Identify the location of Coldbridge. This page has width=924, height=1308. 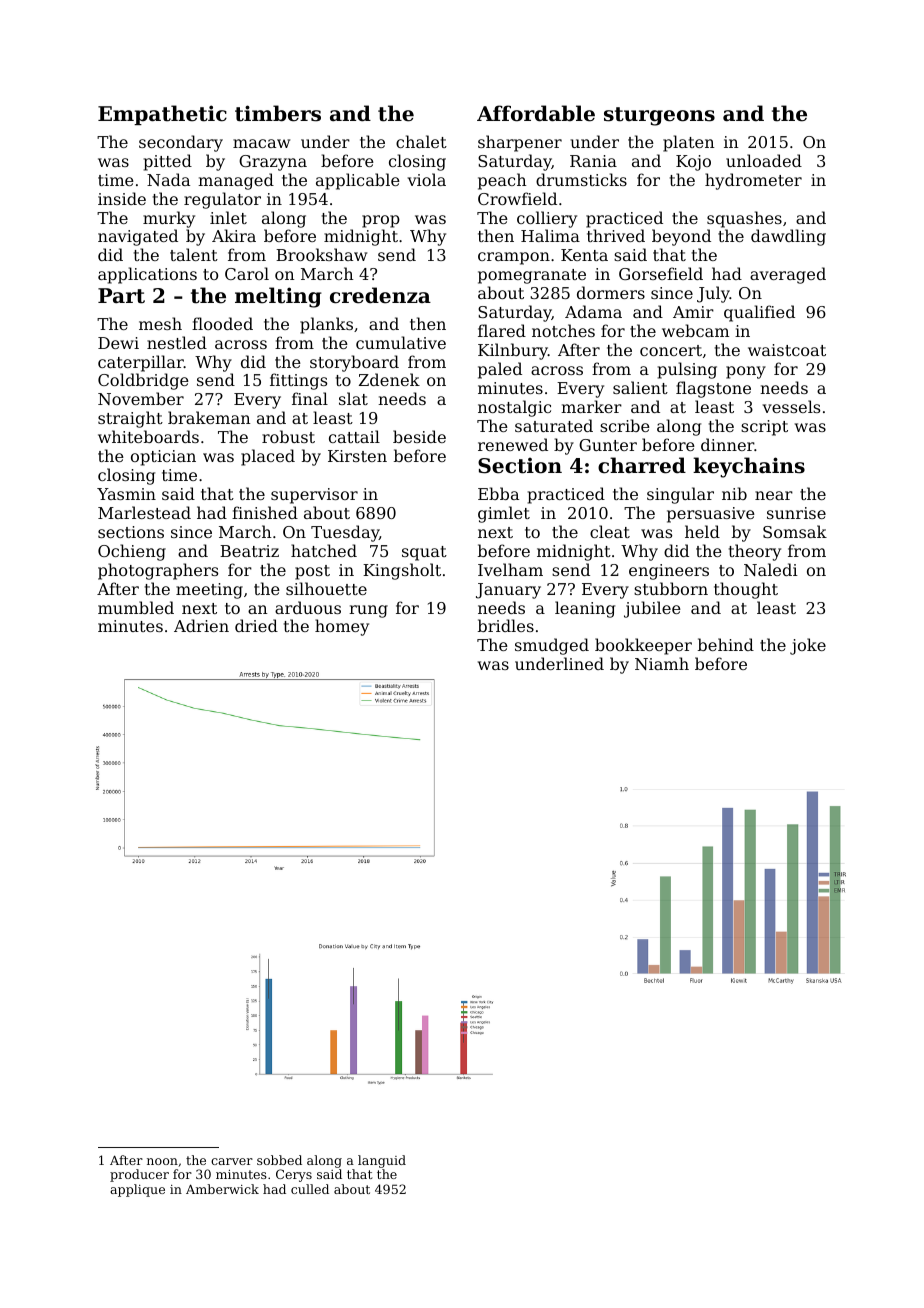
(143, 381).
